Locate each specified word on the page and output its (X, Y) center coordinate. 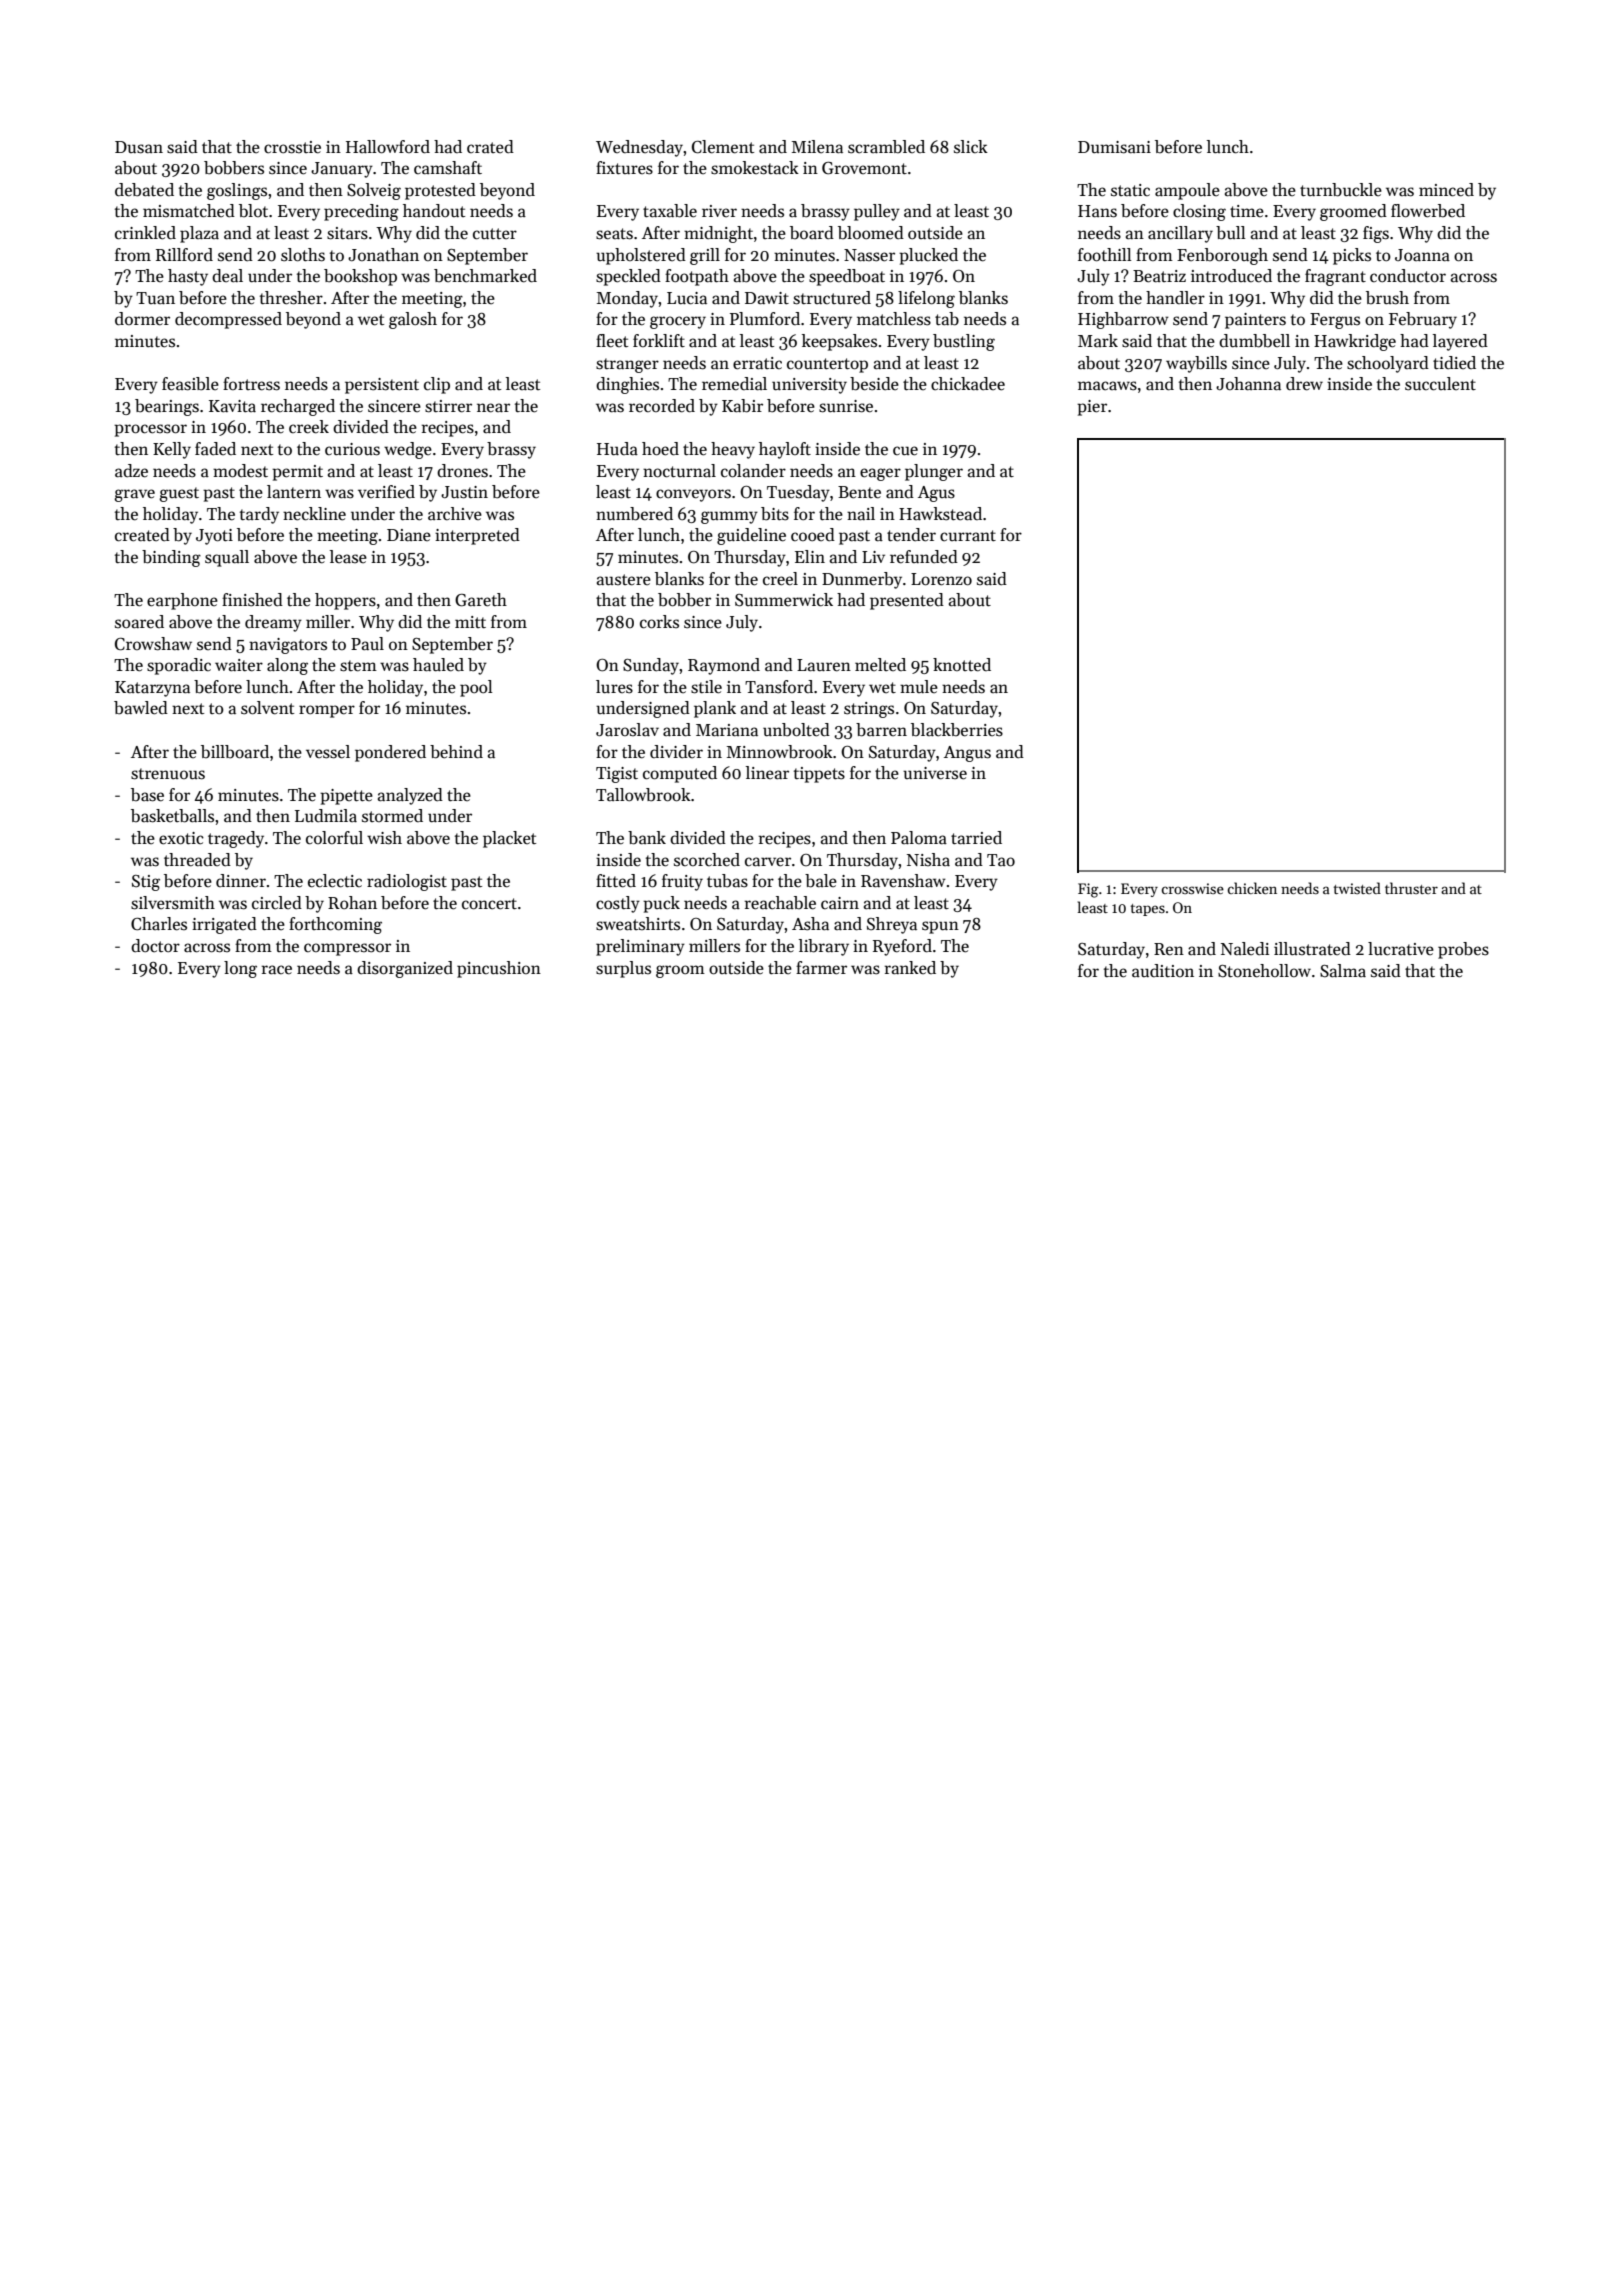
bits (775, 514)
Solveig (374, 191)
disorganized (405, 969)
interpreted (477, 536)
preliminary (640, 947)
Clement (723, 147)
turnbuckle (1341, 190)
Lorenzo (941, 579)
